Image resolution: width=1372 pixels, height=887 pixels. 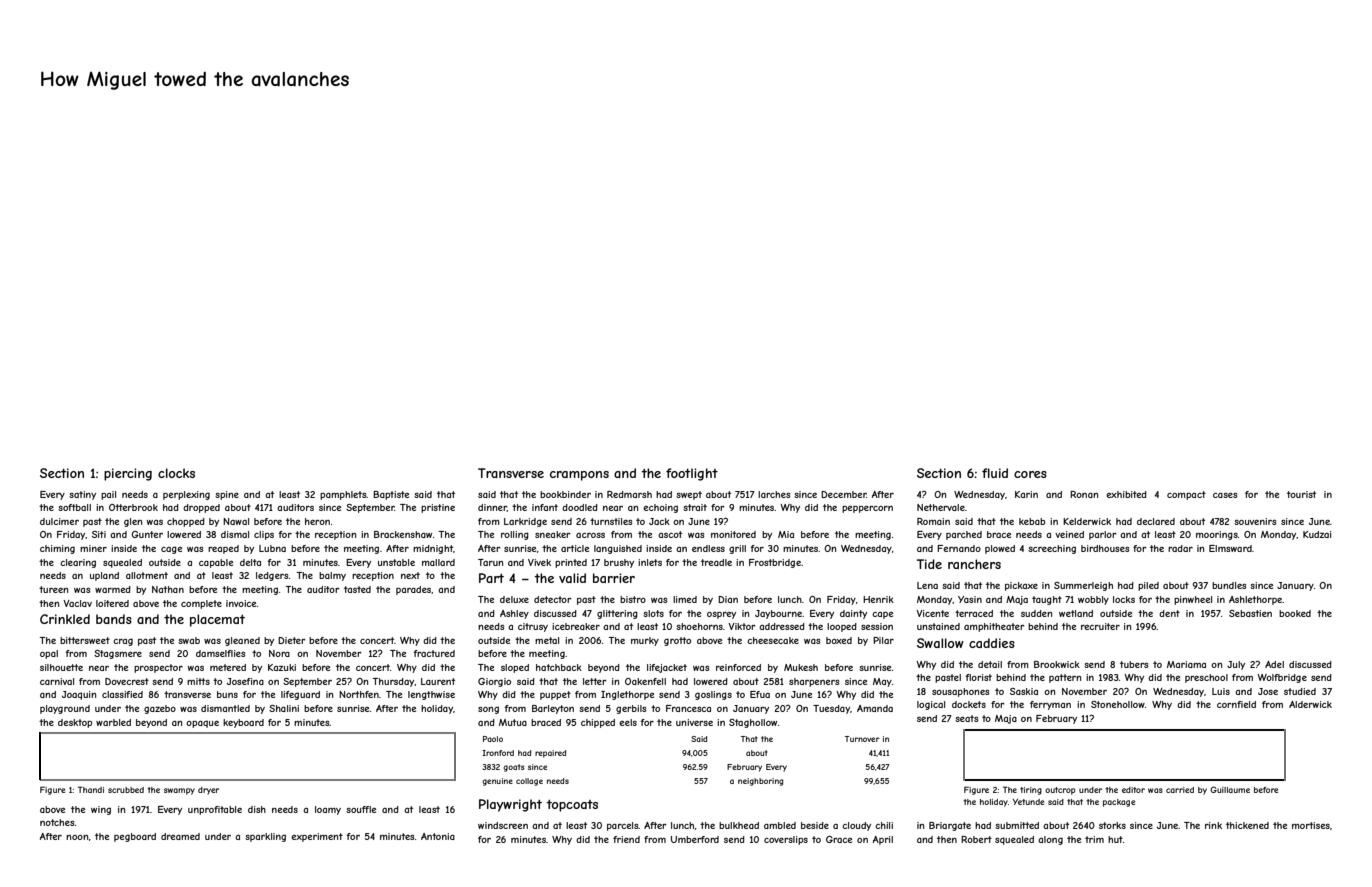 I want to click on footlight, so click(x=692, y=474).
